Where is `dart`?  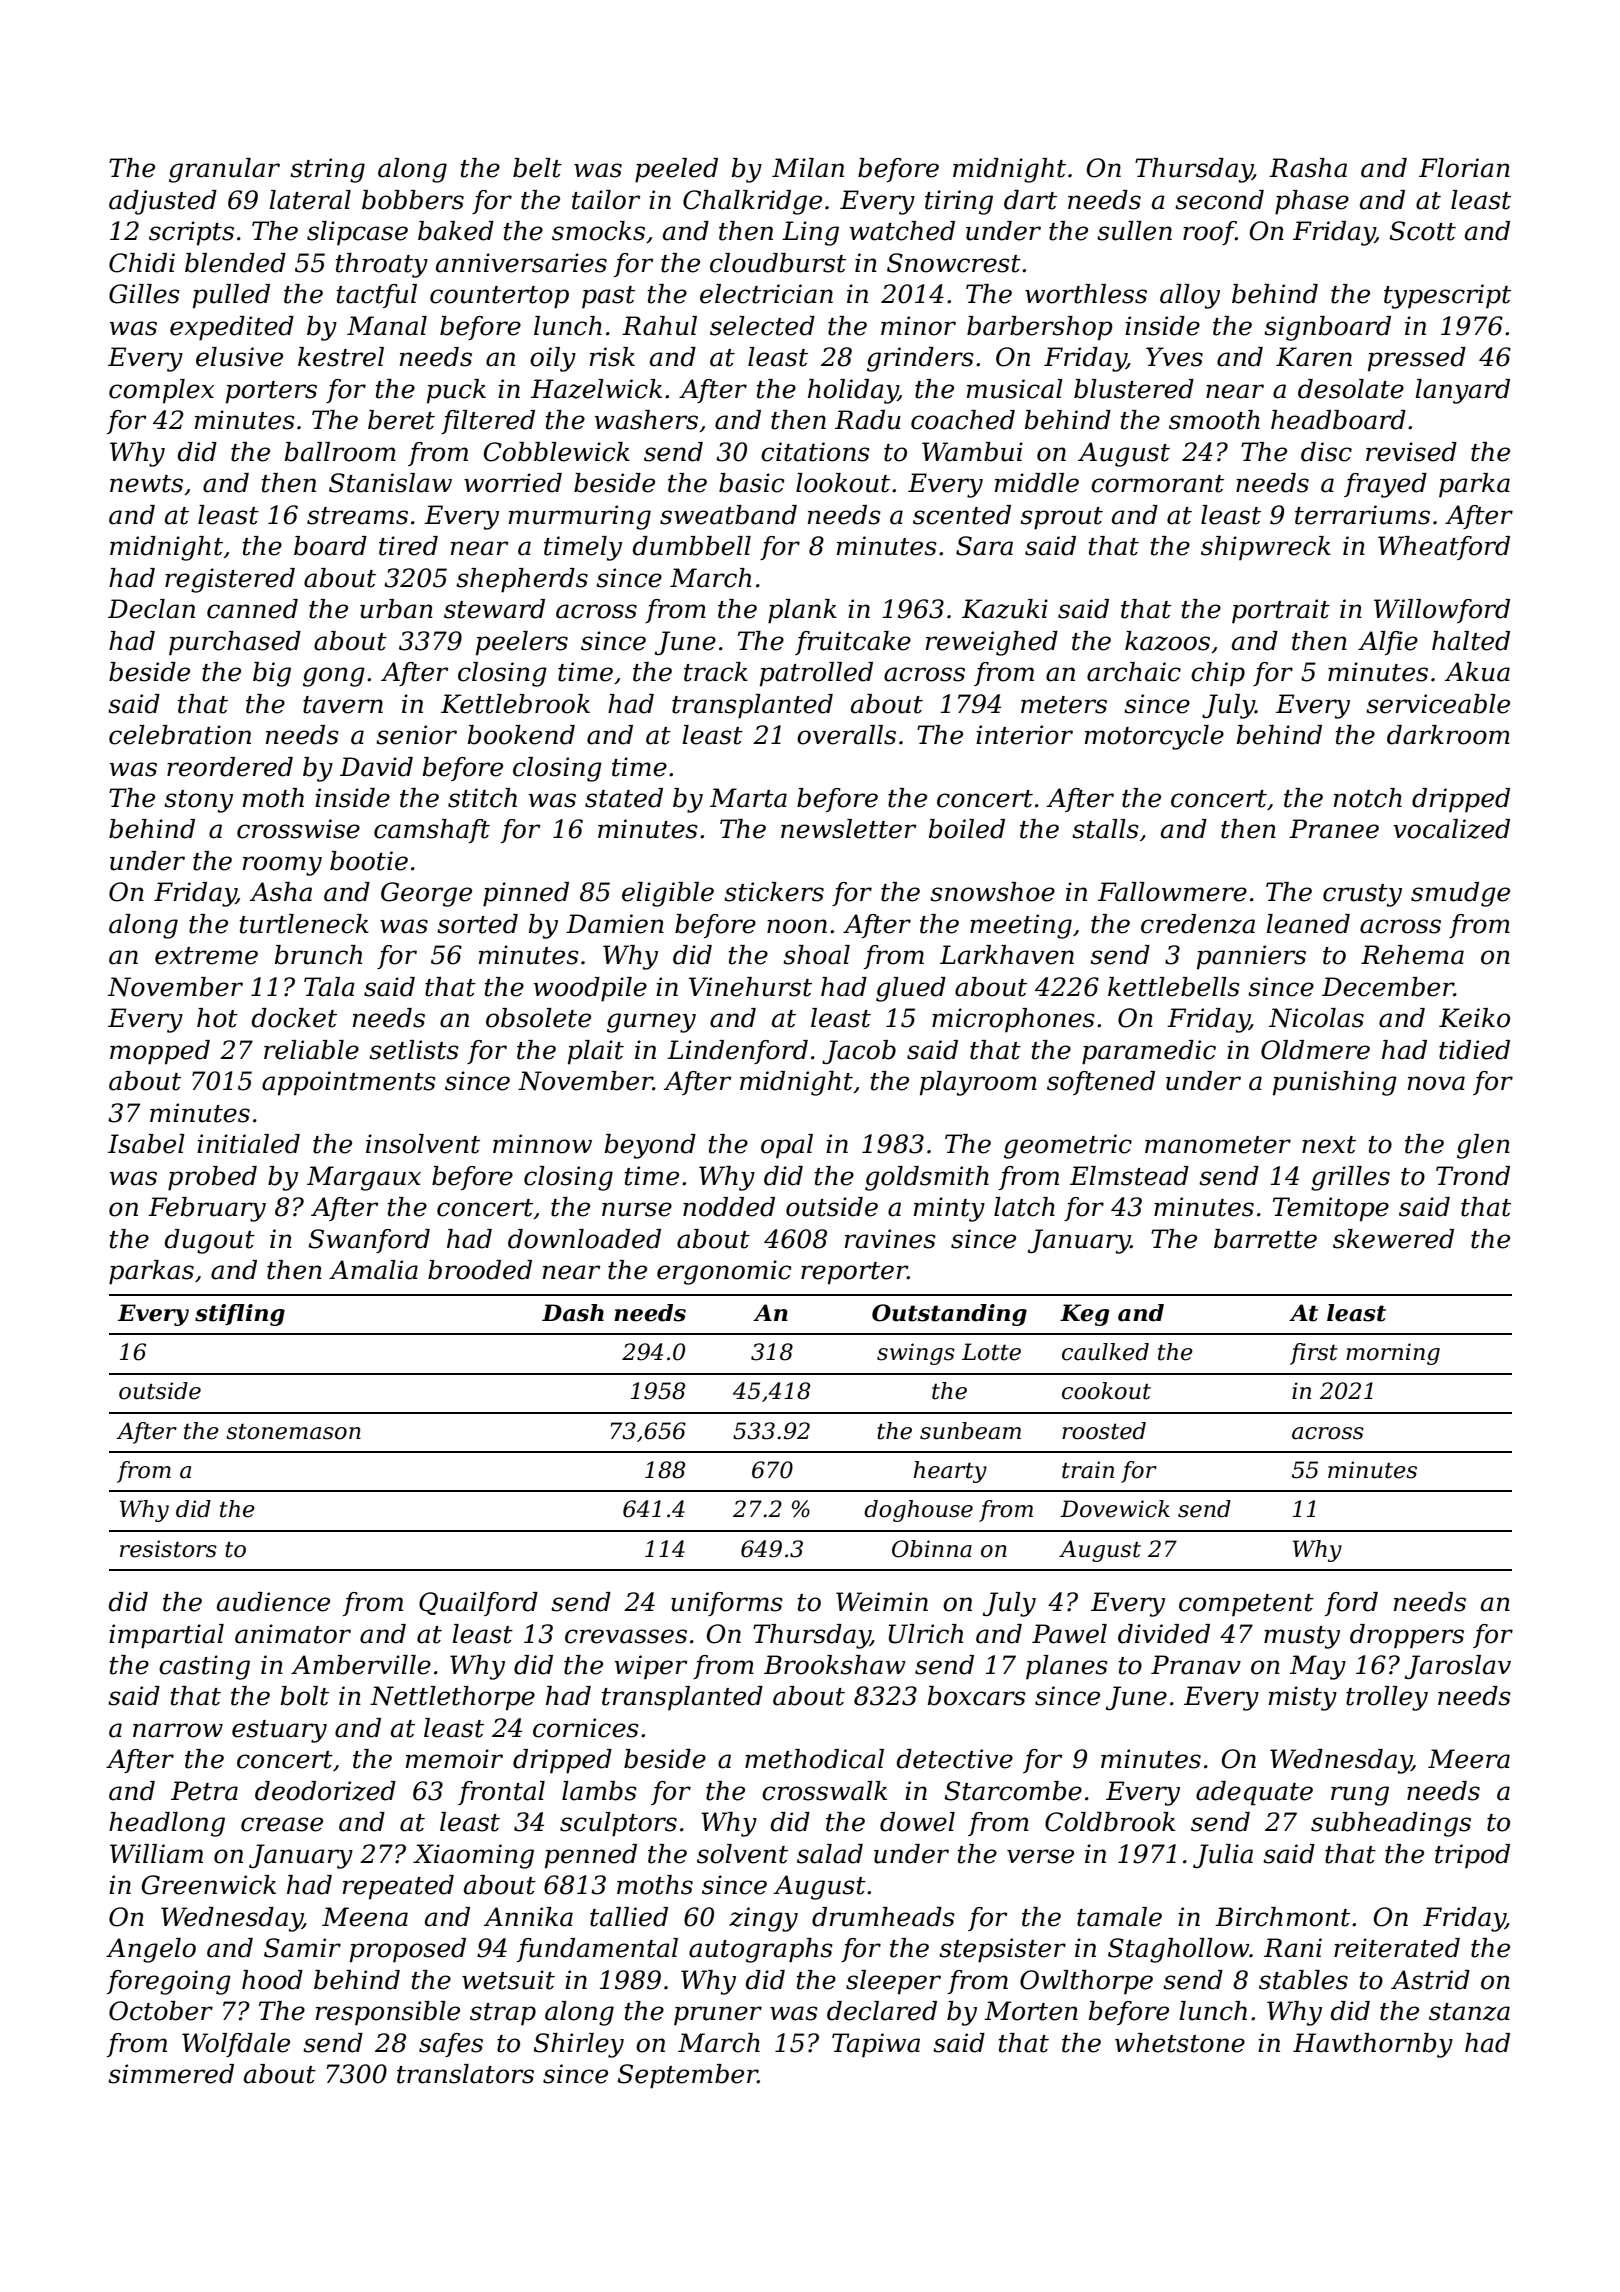 dart is located at coordinates (1030, 200).
